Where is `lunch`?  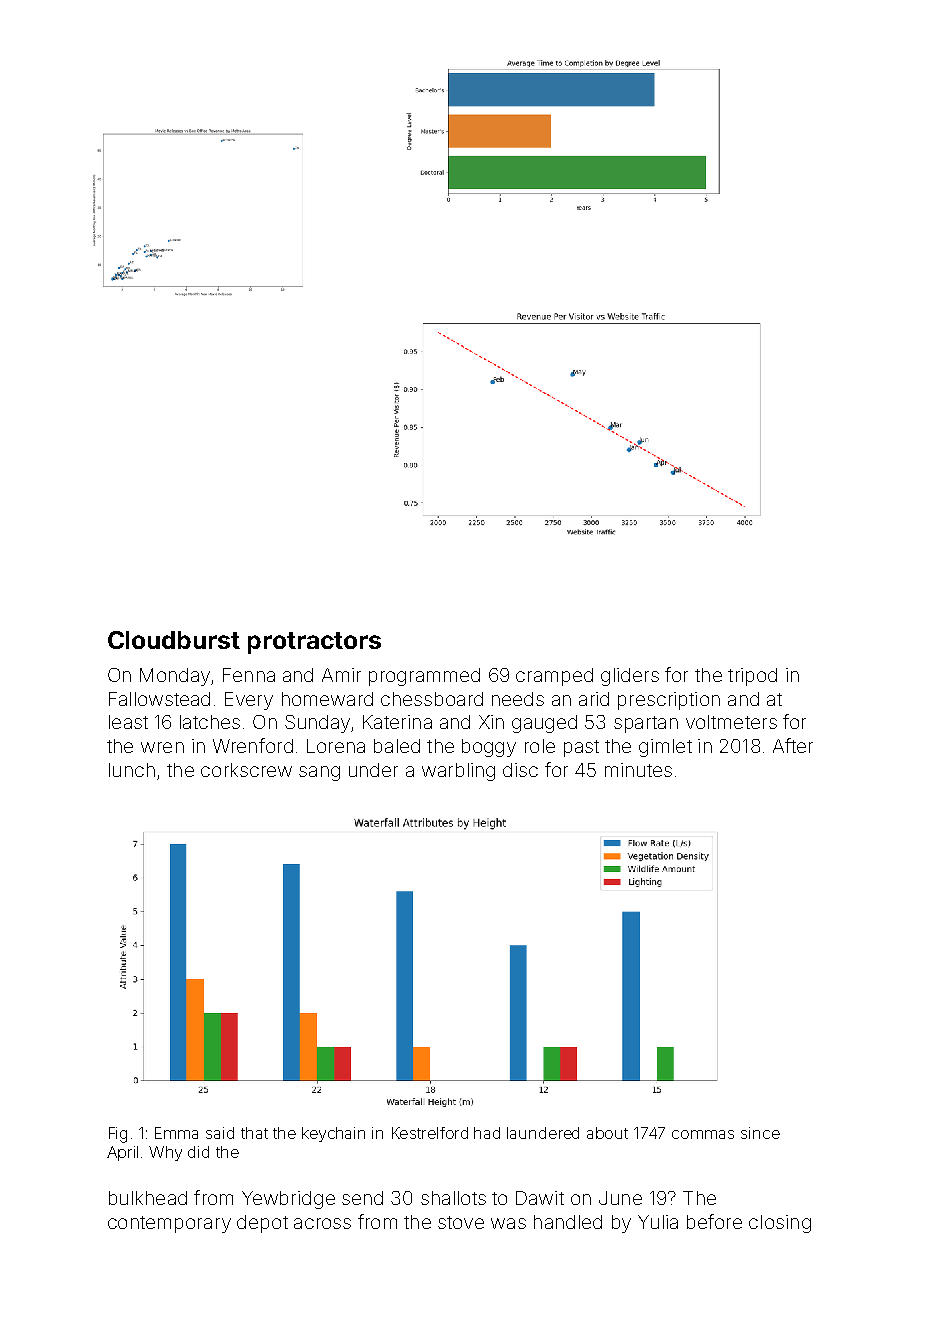 lunch is located at coordinates (132, 770).
